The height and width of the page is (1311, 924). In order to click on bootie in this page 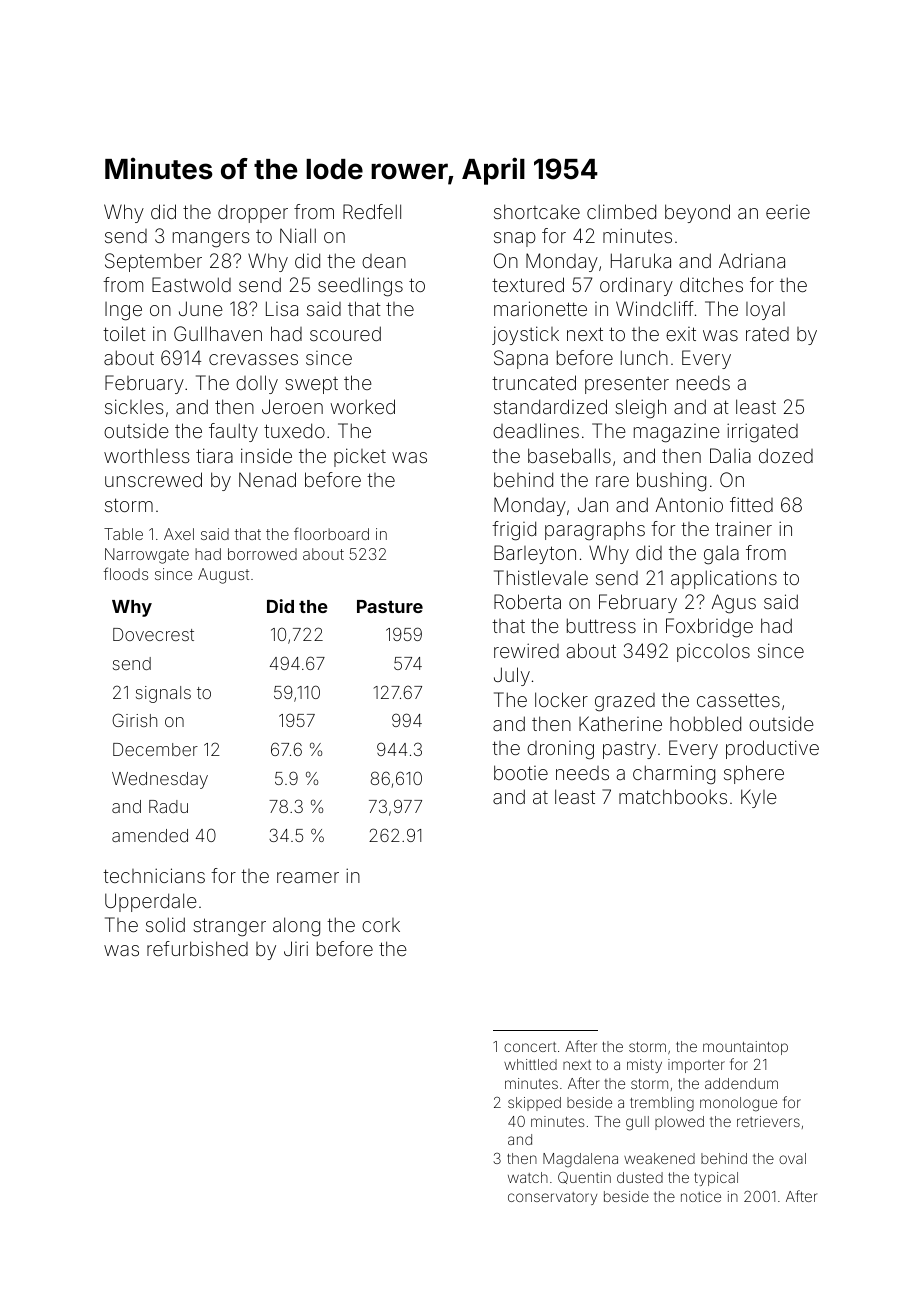, I will do `click(521, 772)`.
